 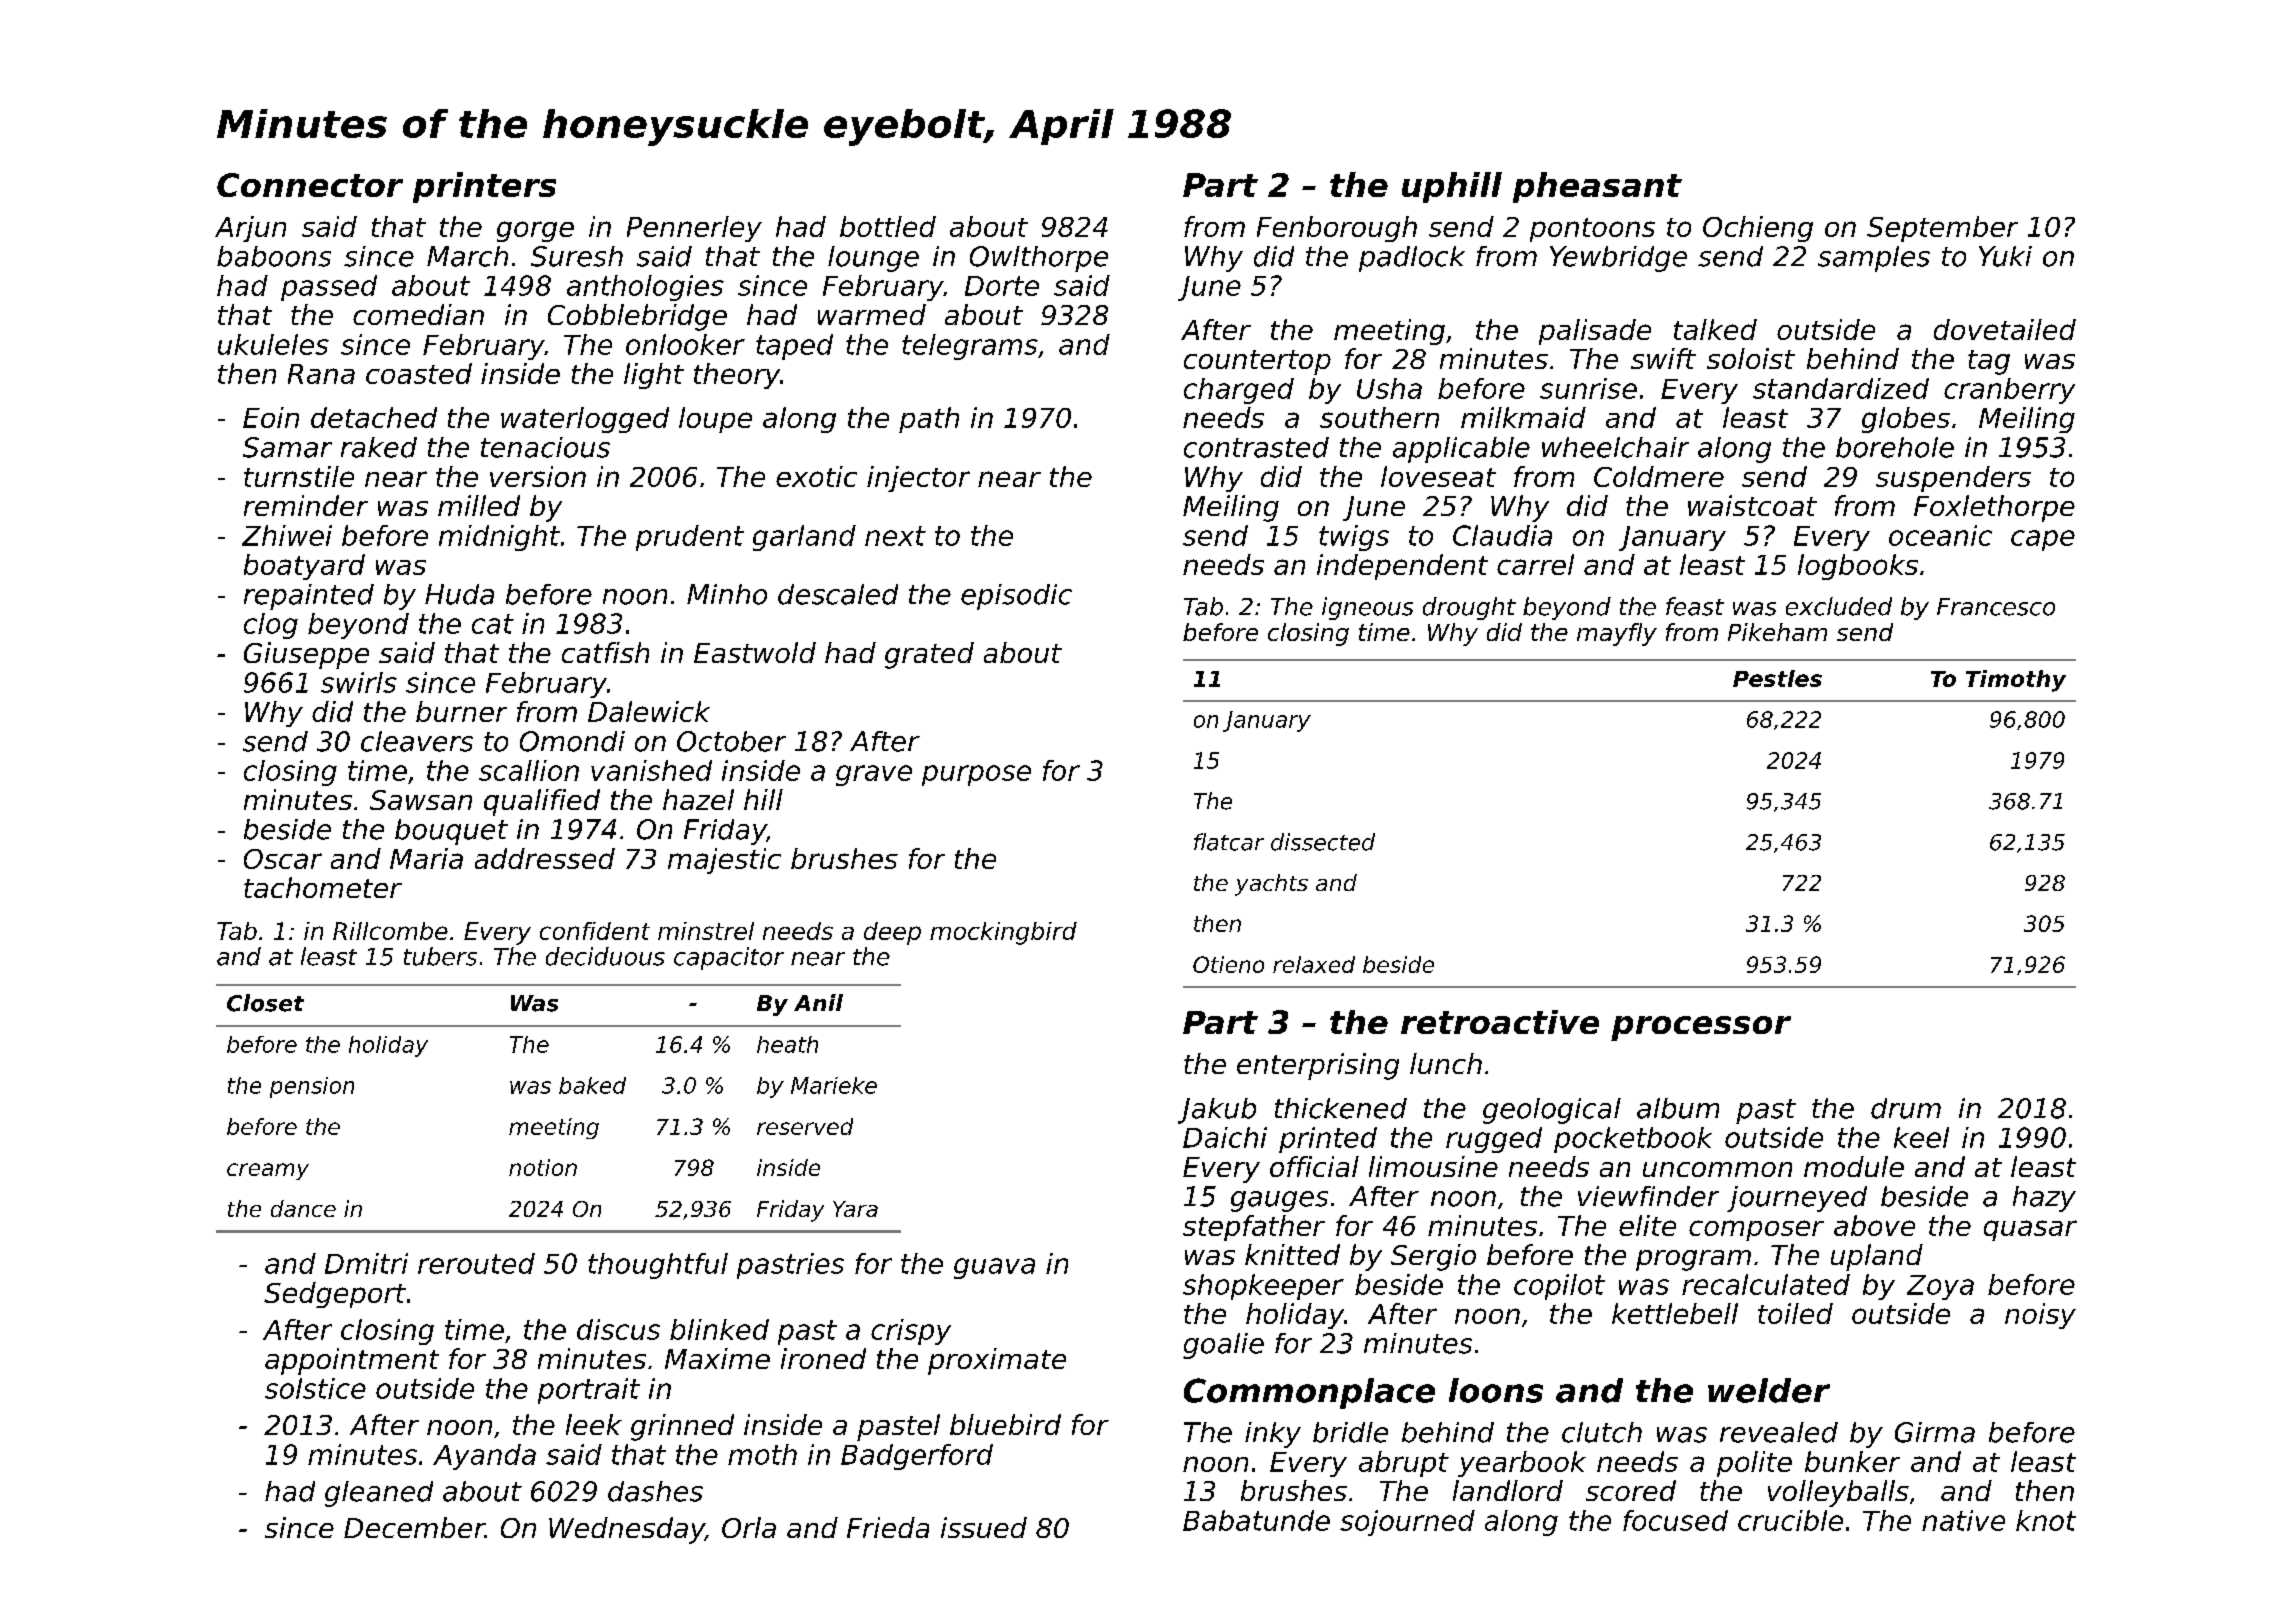 I want to click on portrait, so click(x=589, y=1391).
